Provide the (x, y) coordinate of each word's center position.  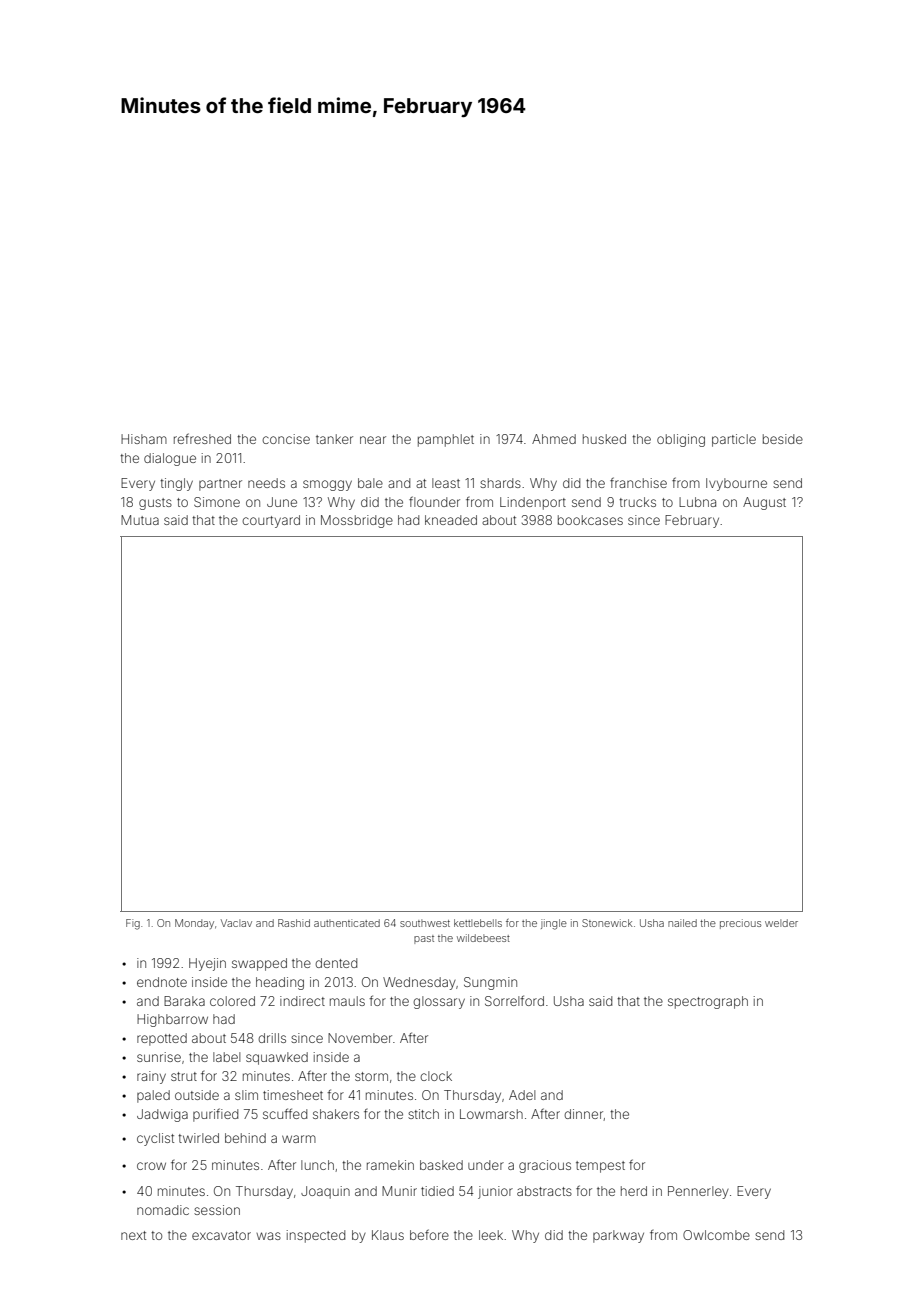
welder (781, 923)
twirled (198, 1138)
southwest (425, 923)
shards (500, 483)
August (764, 503)
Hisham (144, 439)
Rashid (294, 923)
